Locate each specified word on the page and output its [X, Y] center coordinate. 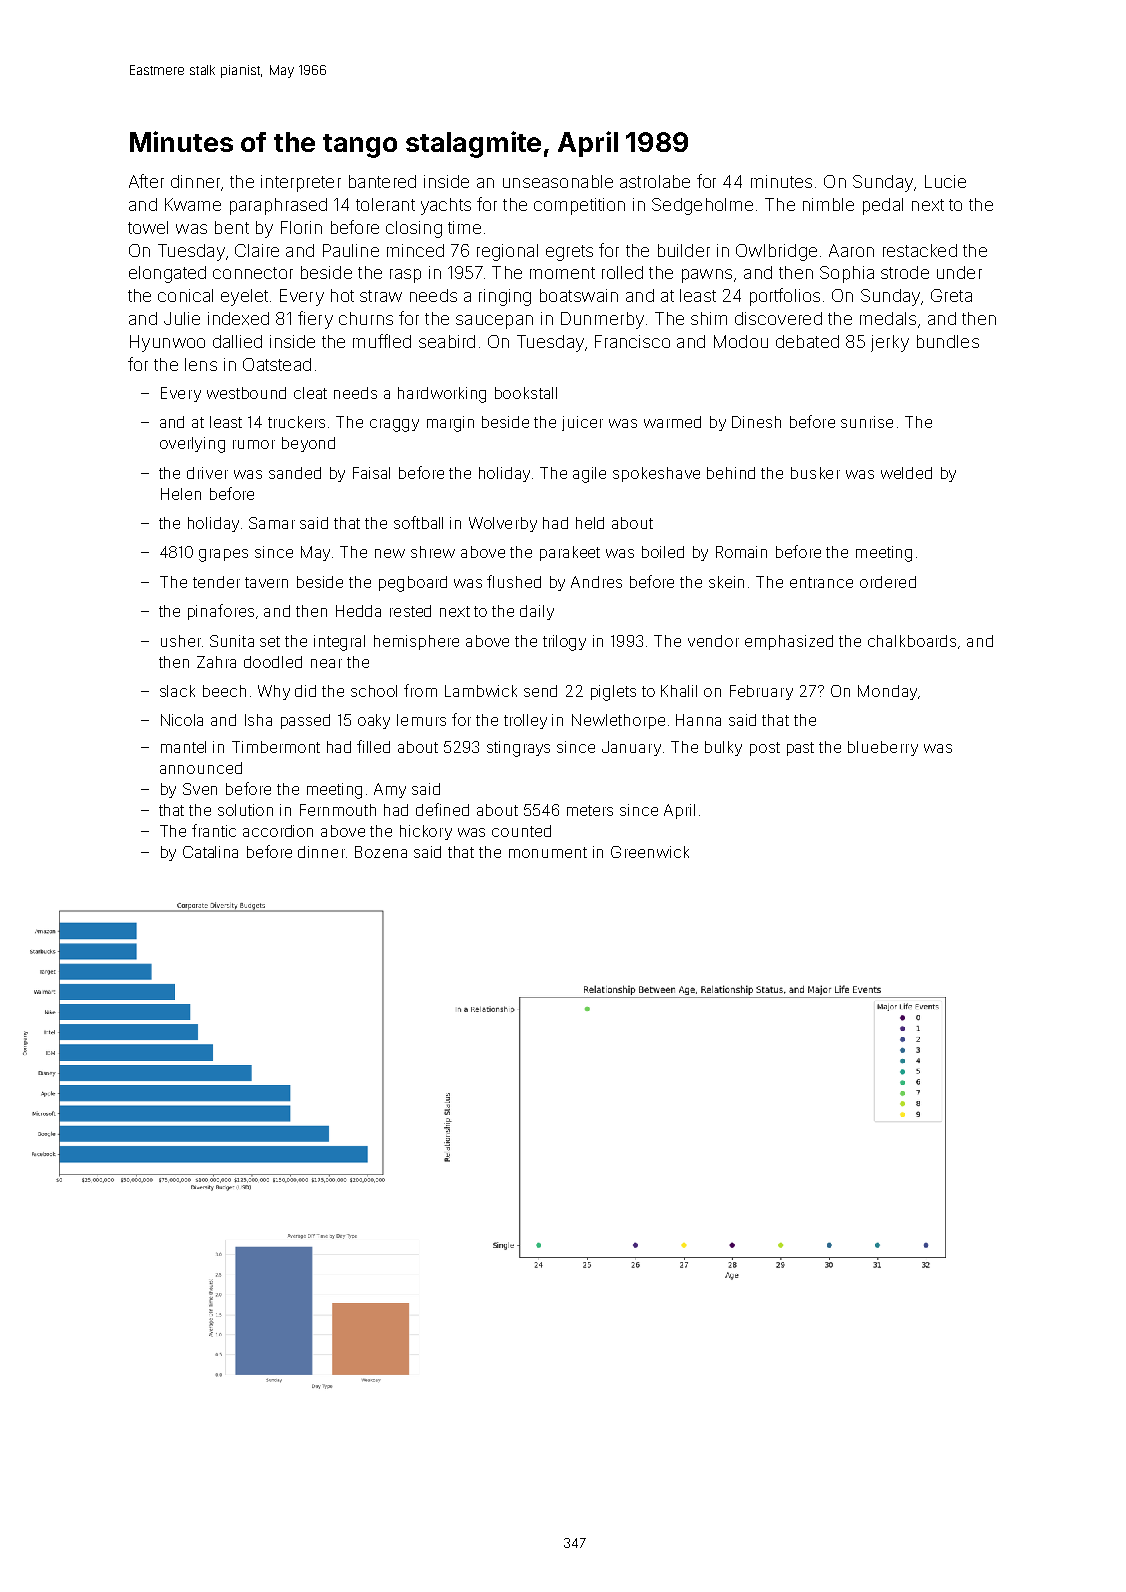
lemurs [421, 720]
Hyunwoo [167, 343]
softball [418, 522]
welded [906, 473]
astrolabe [655, 181]
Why [274, 692]
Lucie [945, 181]
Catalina [210, 852]
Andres [596, 582]
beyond [308, 444]
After [146, 181]
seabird [447, 341]
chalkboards [912, 641]
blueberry [883, 748]
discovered [778, 318]
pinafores [221, 612]
